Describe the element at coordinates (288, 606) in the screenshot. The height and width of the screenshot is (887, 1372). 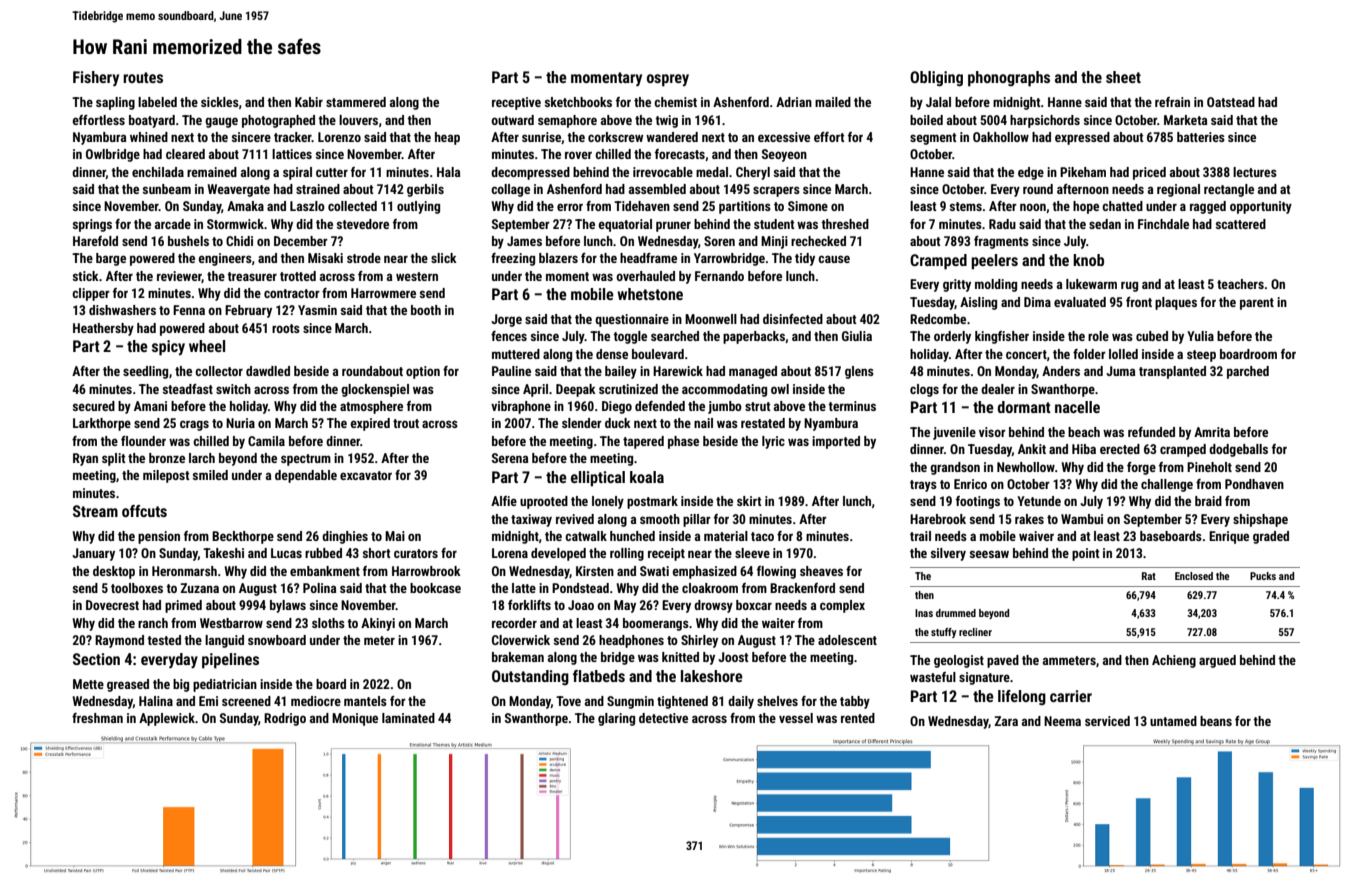
I see `bylaws` at that location.
